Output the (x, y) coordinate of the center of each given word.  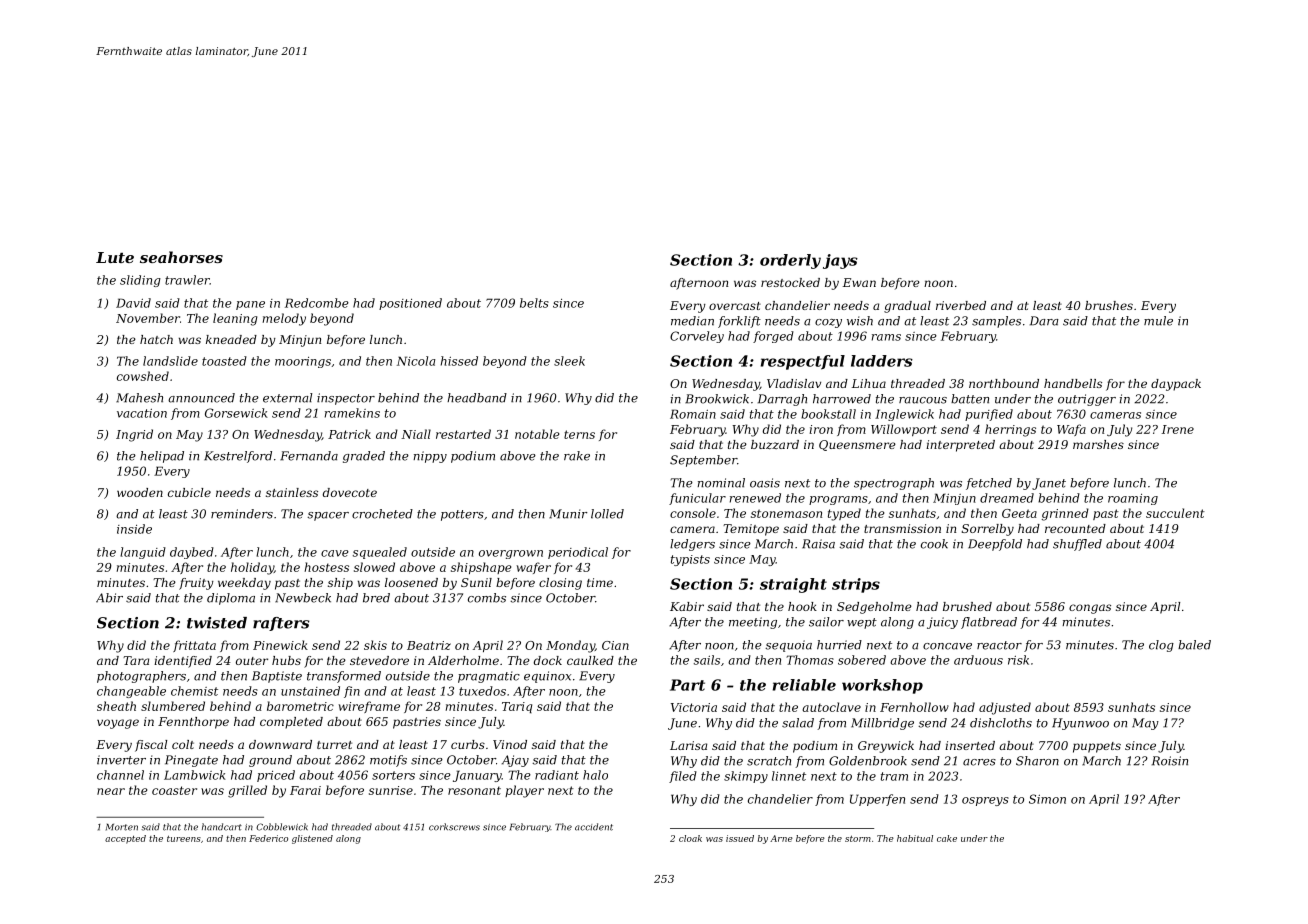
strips (856, 585)
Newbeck (303, 598)
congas (1090, 609)
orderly (790, 261)
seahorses (181, 257)
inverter (121, 760)
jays (840, 261)
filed (683, 777)
